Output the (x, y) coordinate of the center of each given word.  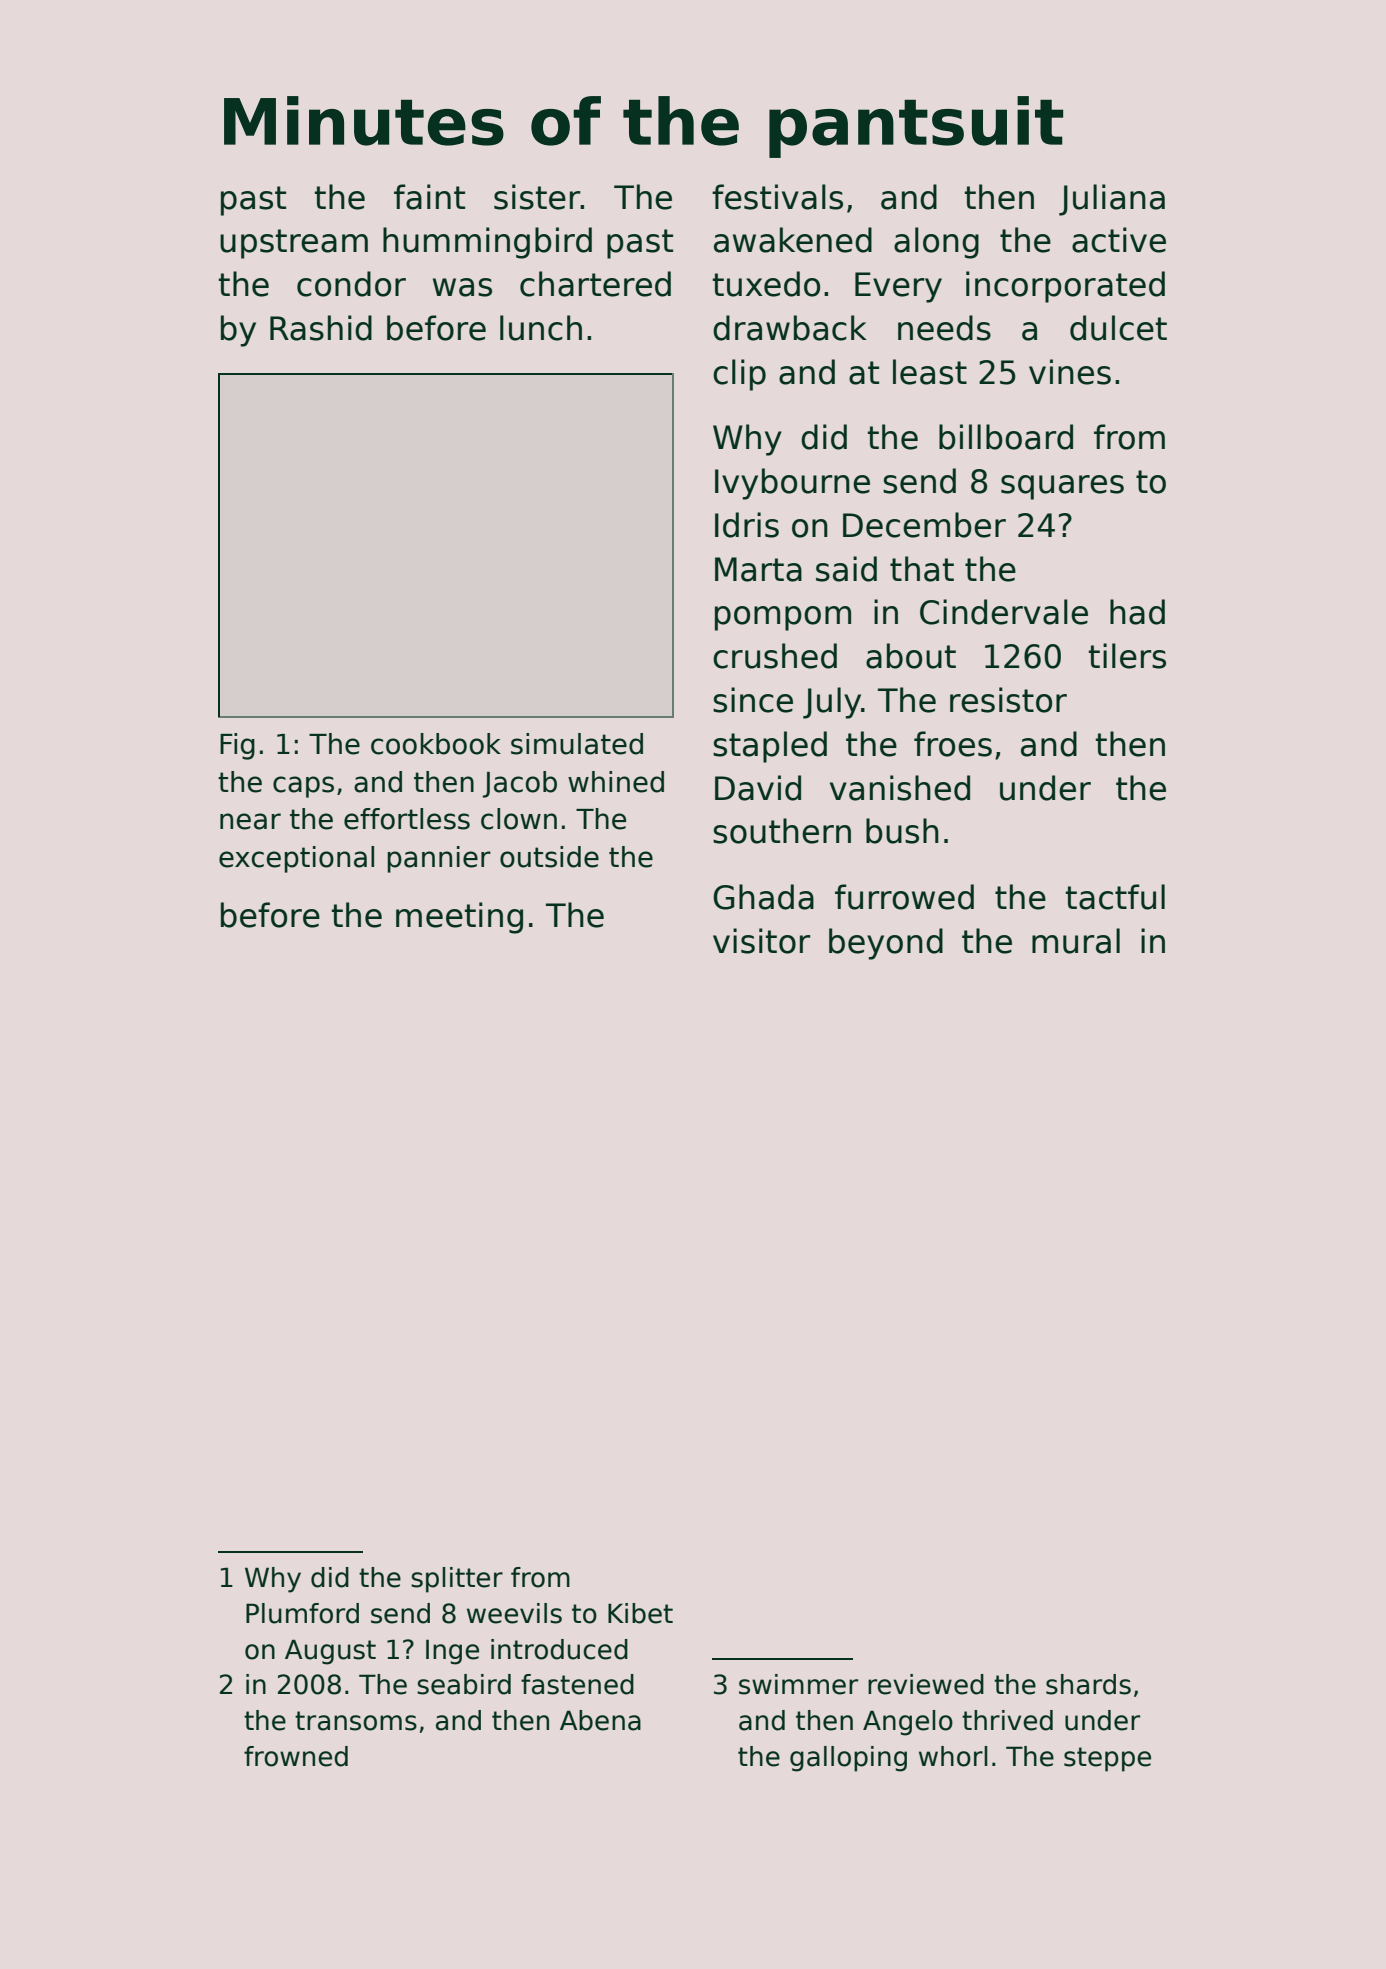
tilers (1127, 656)
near (250, 821)
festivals (777, 197)
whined (616, 782)
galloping (848, 1759)
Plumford (302, 1613)
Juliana (1112, 200)
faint (429, 197)
